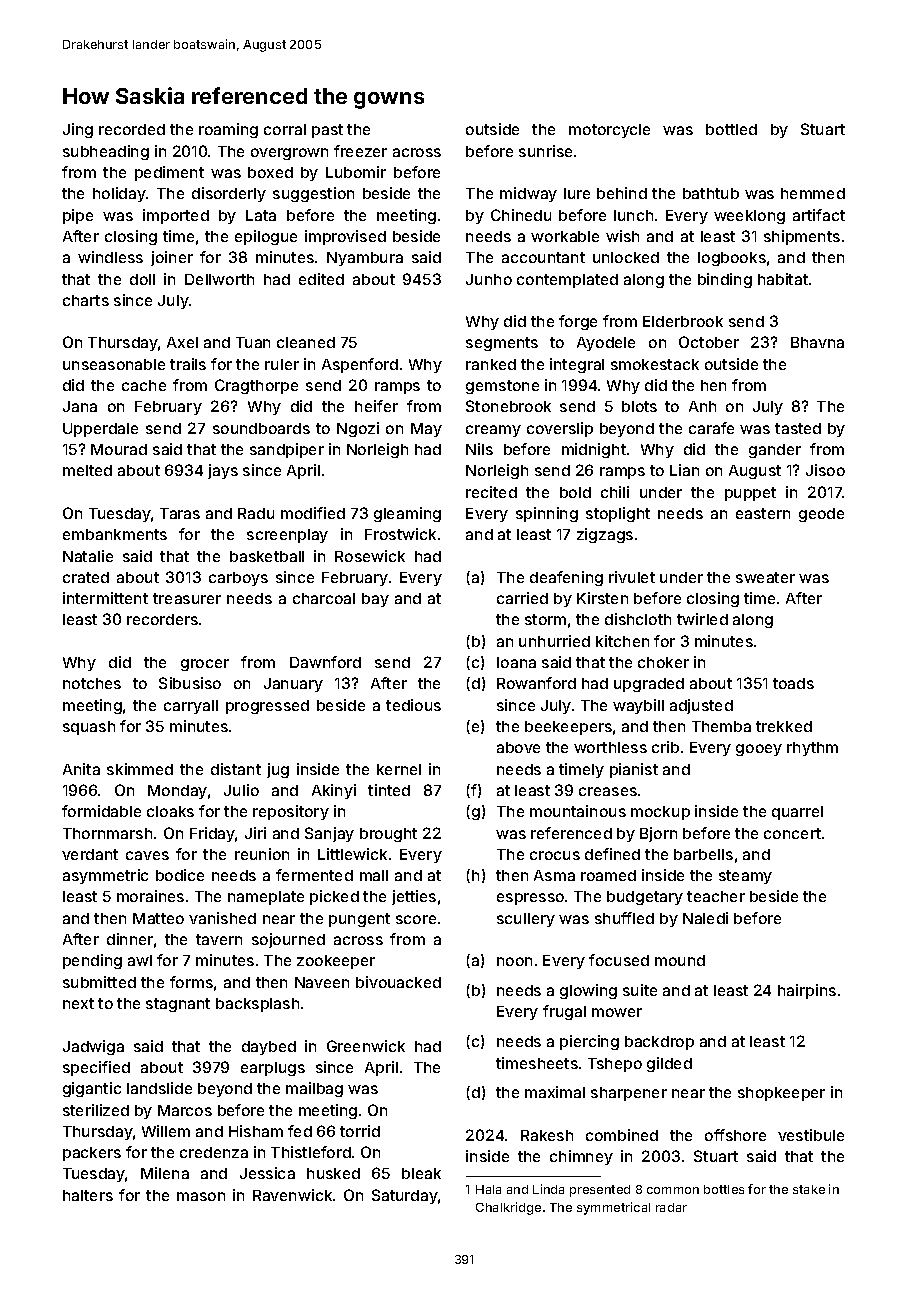 Image resolution: width=908 pixels, height=1316 pixels. What do you see at coordinates (608, 875) in the page?
I see `roamed` at bounding box center [608, 875].
